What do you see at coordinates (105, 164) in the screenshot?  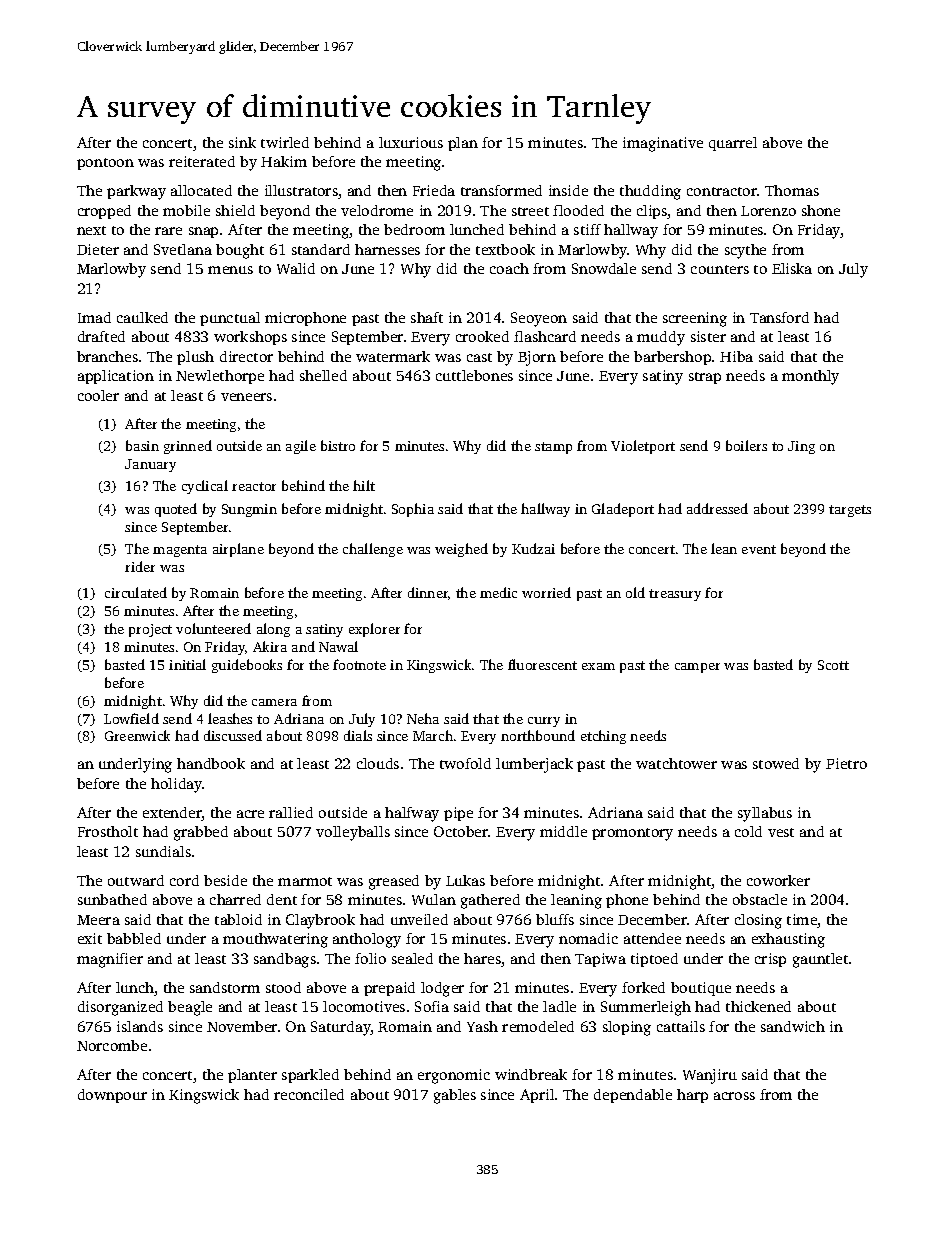 I see `pontoon` at bounding box center [105, 164].
